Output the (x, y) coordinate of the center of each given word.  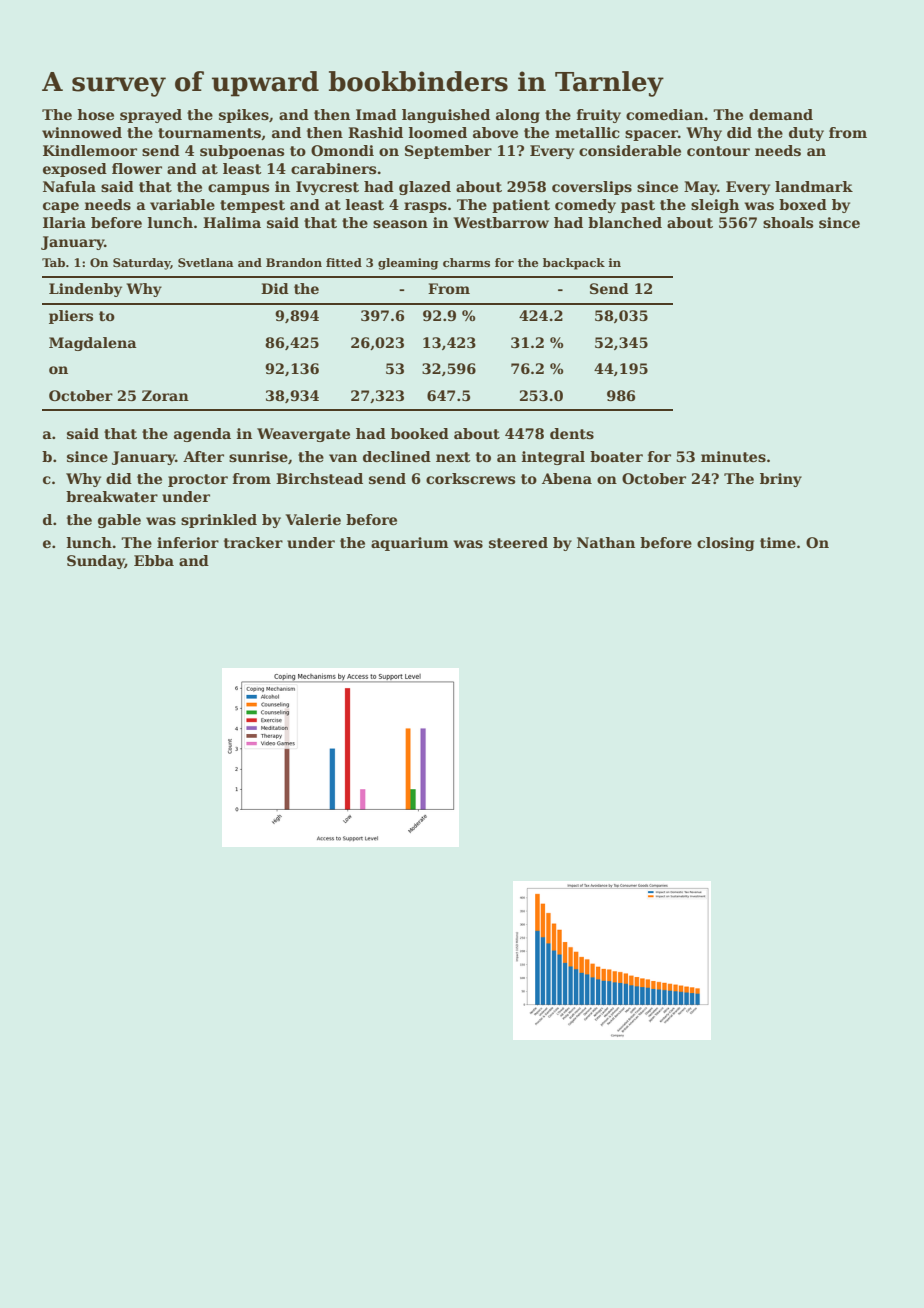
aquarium (410, 544)
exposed (75, 170)
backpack (574, 264)
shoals (788, 222)
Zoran (165, 395)
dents (572, 433)
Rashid (375, 132)
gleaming (408, 264)
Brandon (294, 262)
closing (725, 544)
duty (806, 134)
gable (119, 521)
